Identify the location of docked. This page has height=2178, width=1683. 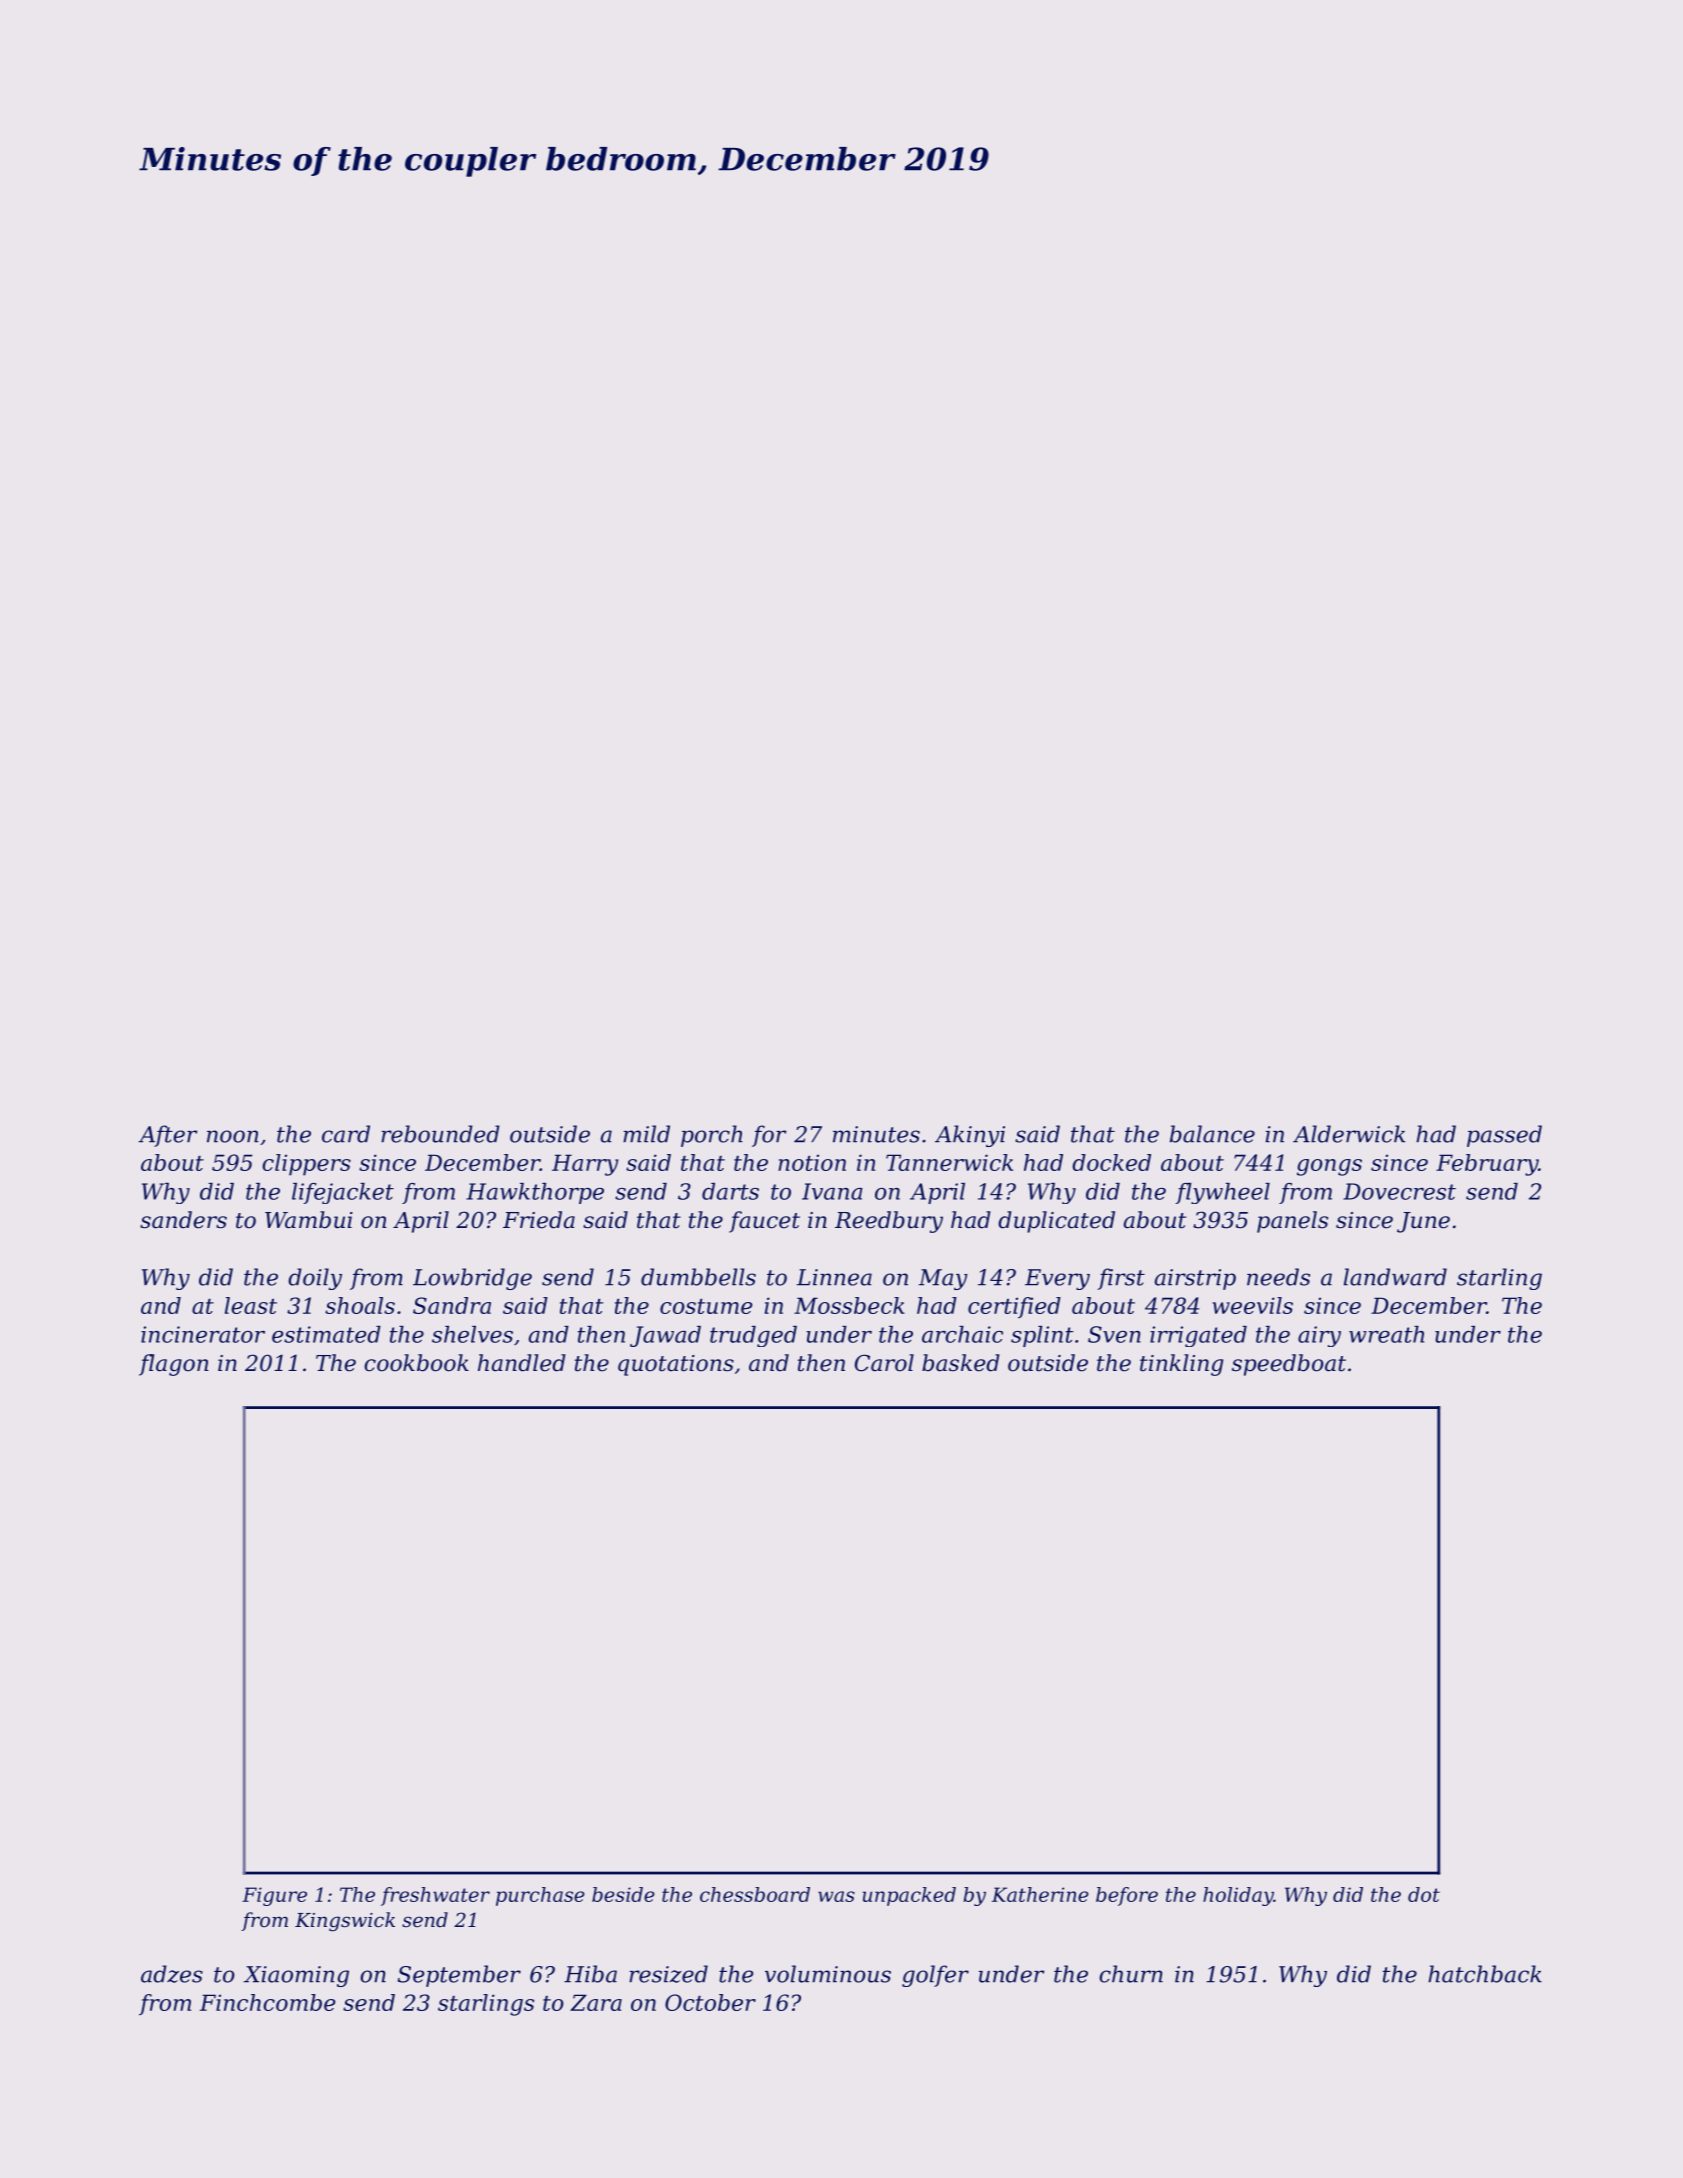
(1111, 1162).
